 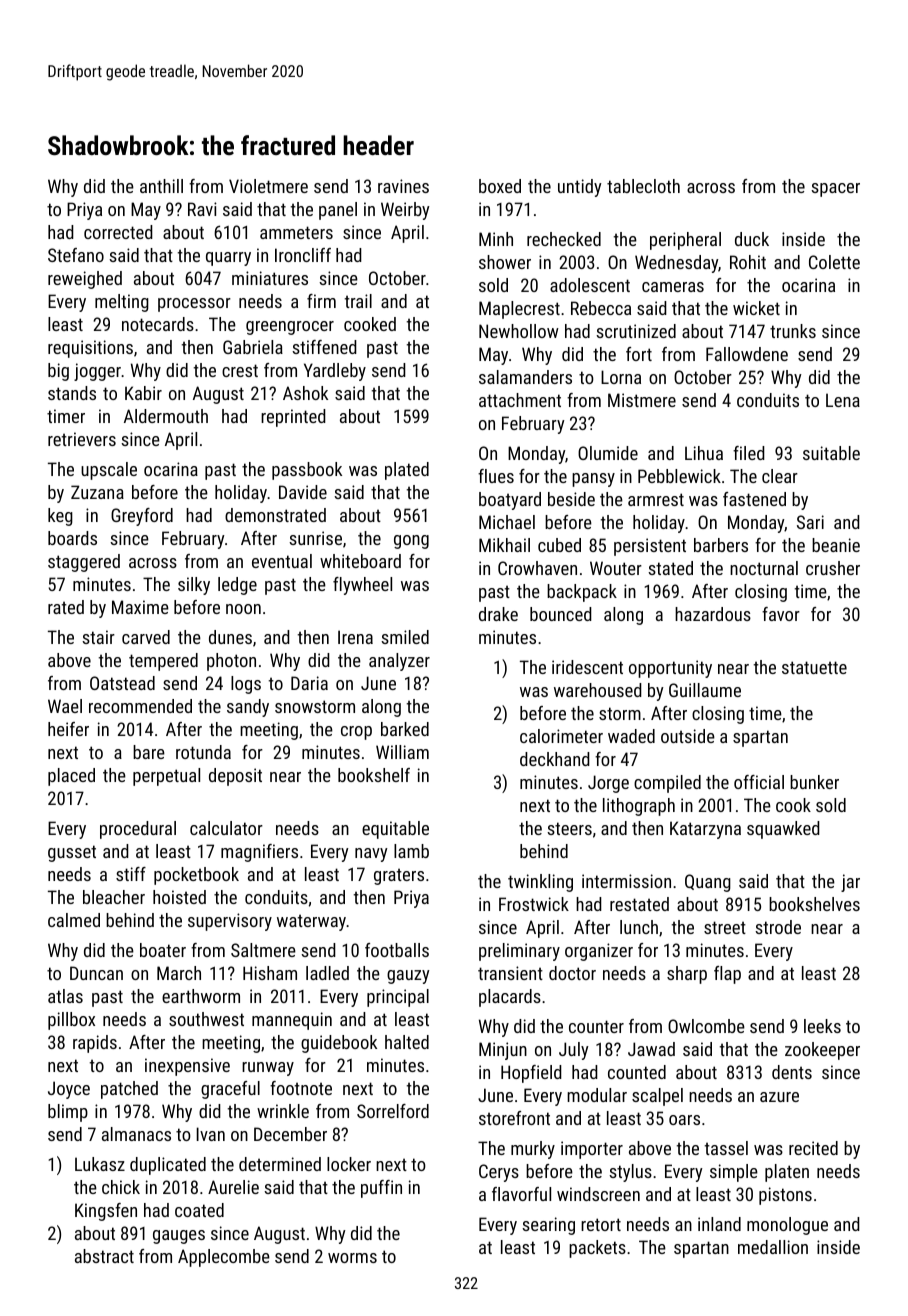 What do you see at coordinates (263, 950) in the screenshot?
I see `Saltmere` at bounding box center [263, 950].
